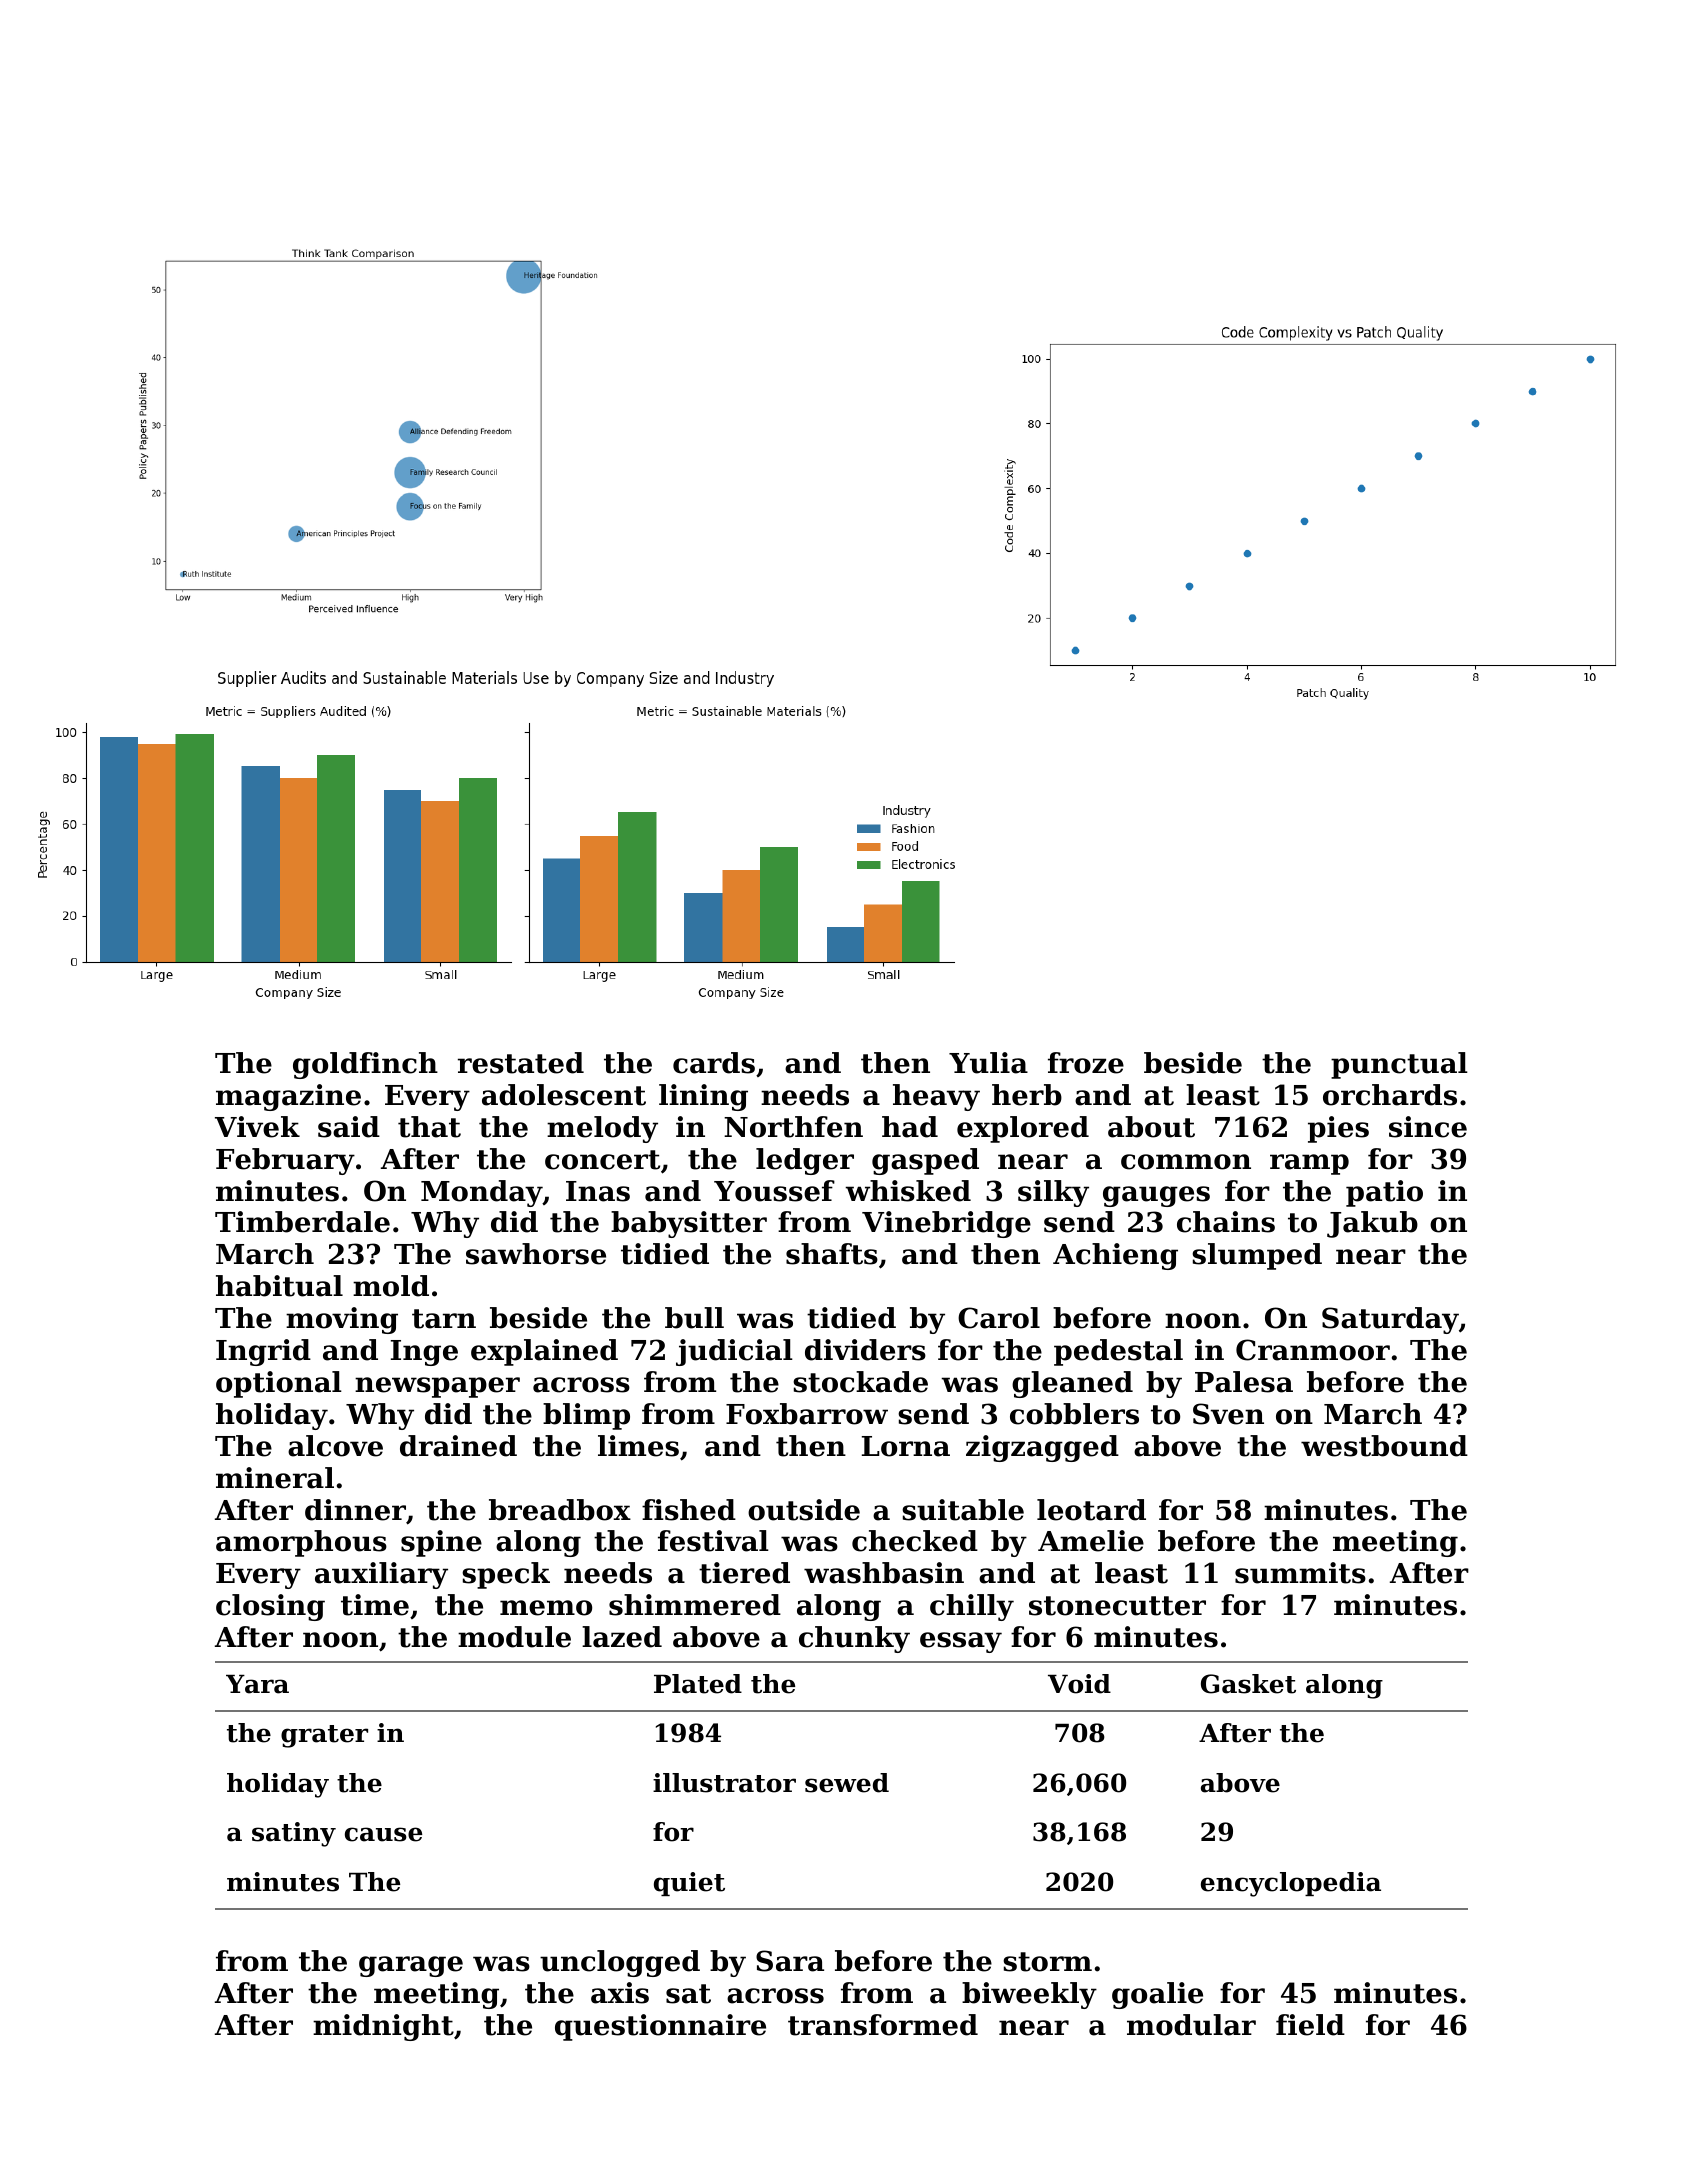 The height and width of the screenshot is (2178, 1683). I want to click on Gasket, so click(1248, 1684).
